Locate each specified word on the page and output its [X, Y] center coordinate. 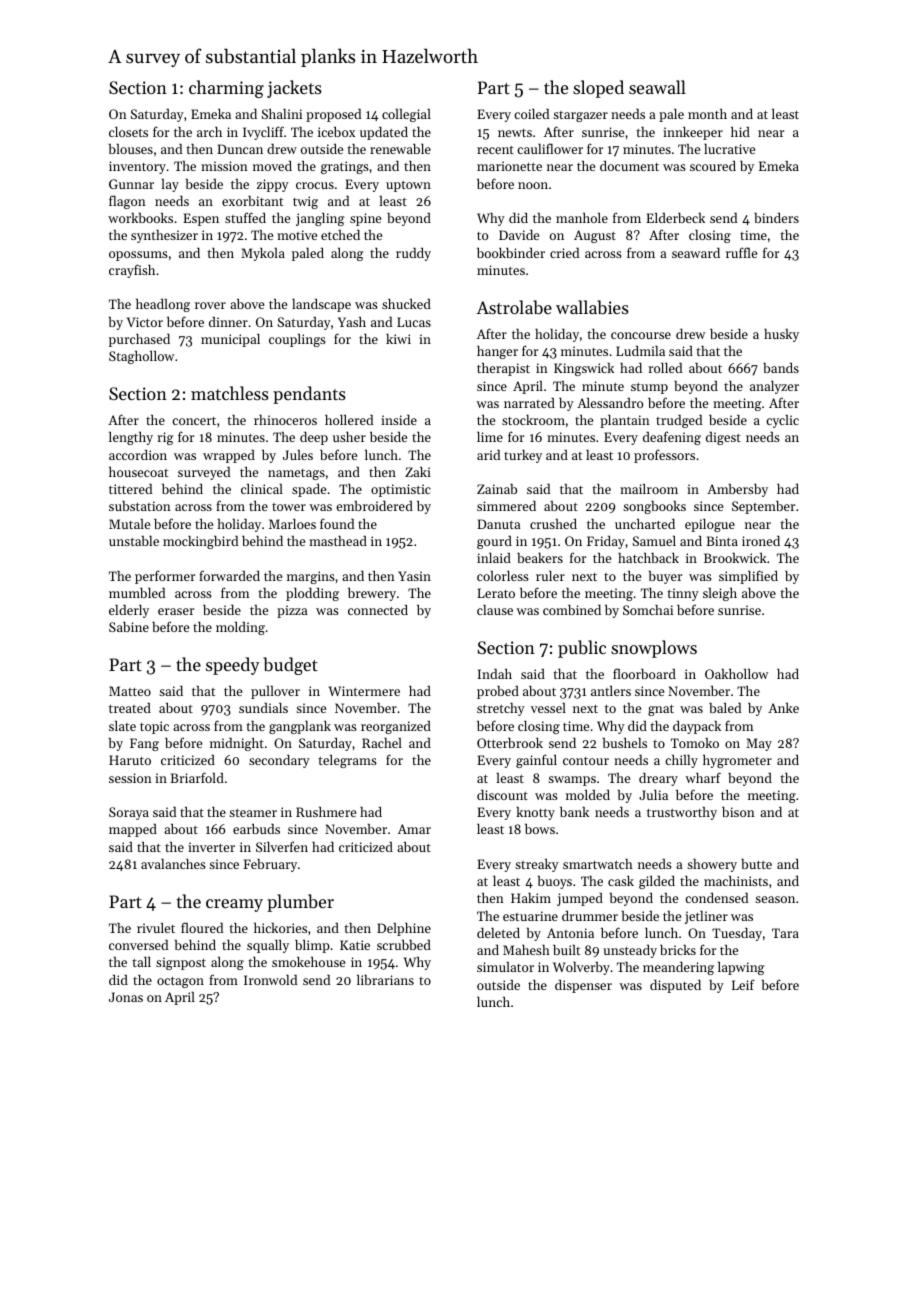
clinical [262, 489]
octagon [180, 982]
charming [226, 89]
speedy [233, 666]
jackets [294, 89]
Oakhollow [736, 674]
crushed [553, 524]
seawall [657, 87]
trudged [679, 421]
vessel [548, 708]
